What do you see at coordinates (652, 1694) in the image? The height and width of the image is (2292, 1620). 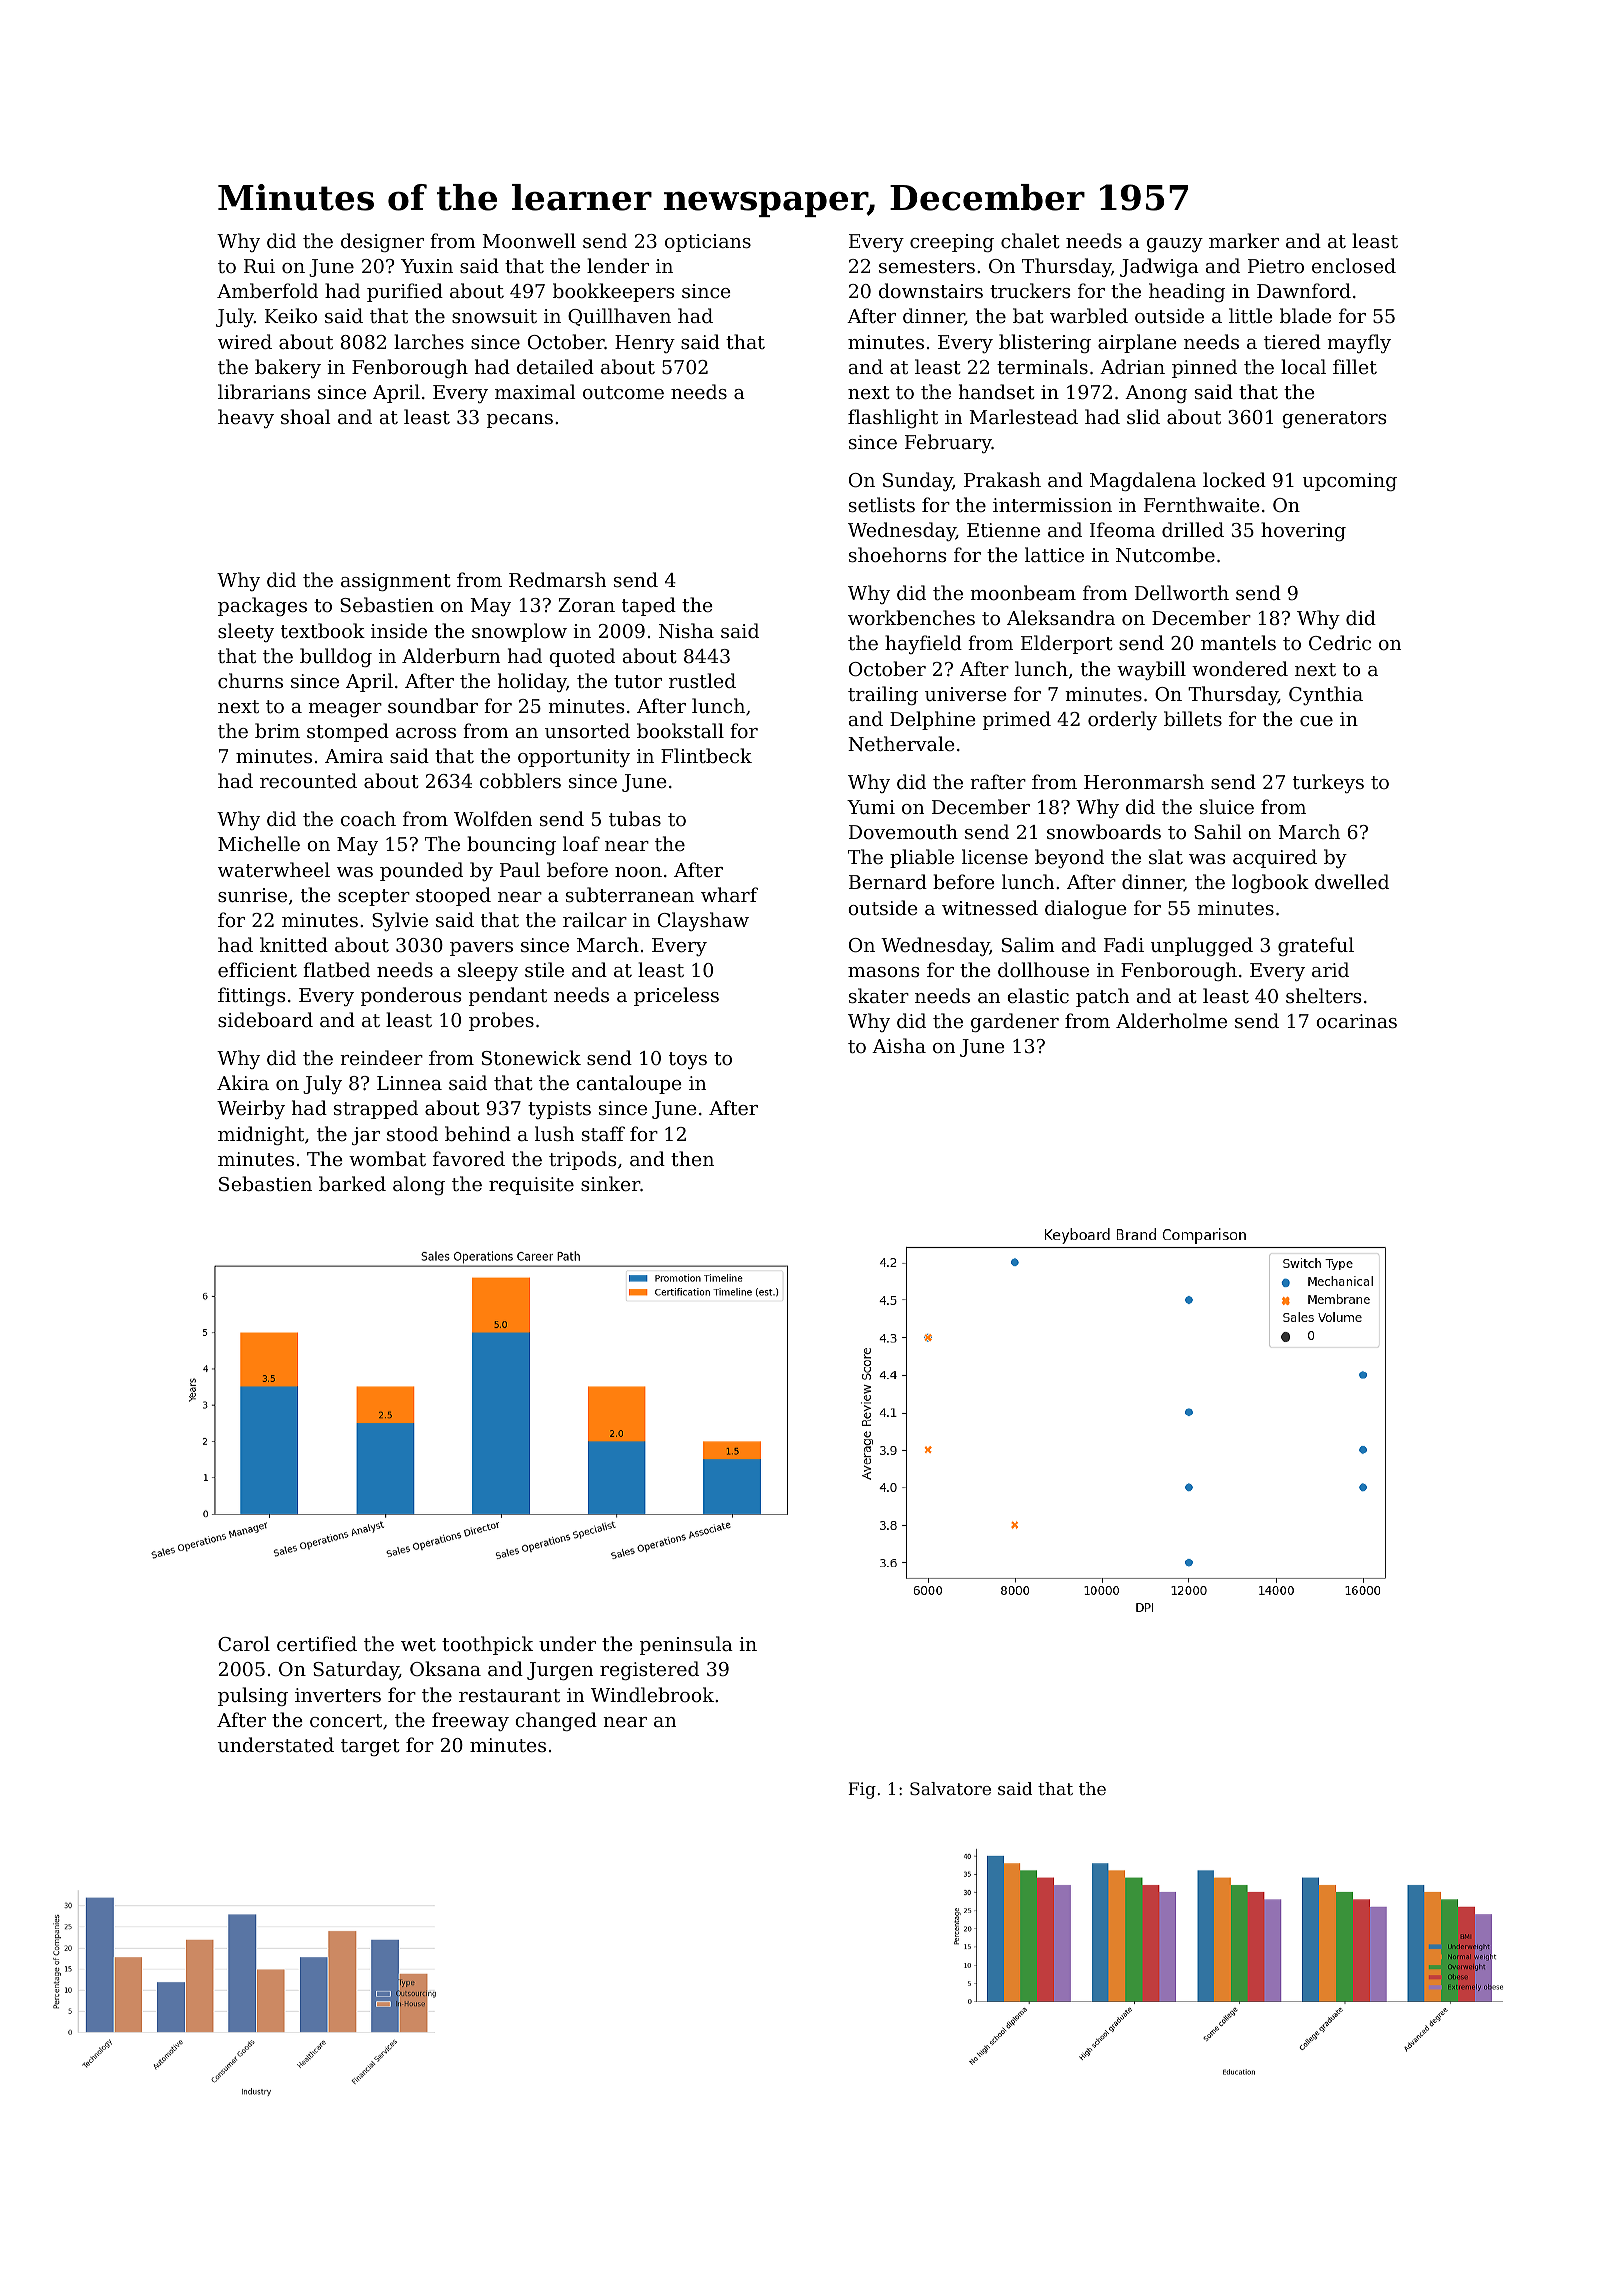 I see `Windlebrook` at bounding box center [652, 1694].
